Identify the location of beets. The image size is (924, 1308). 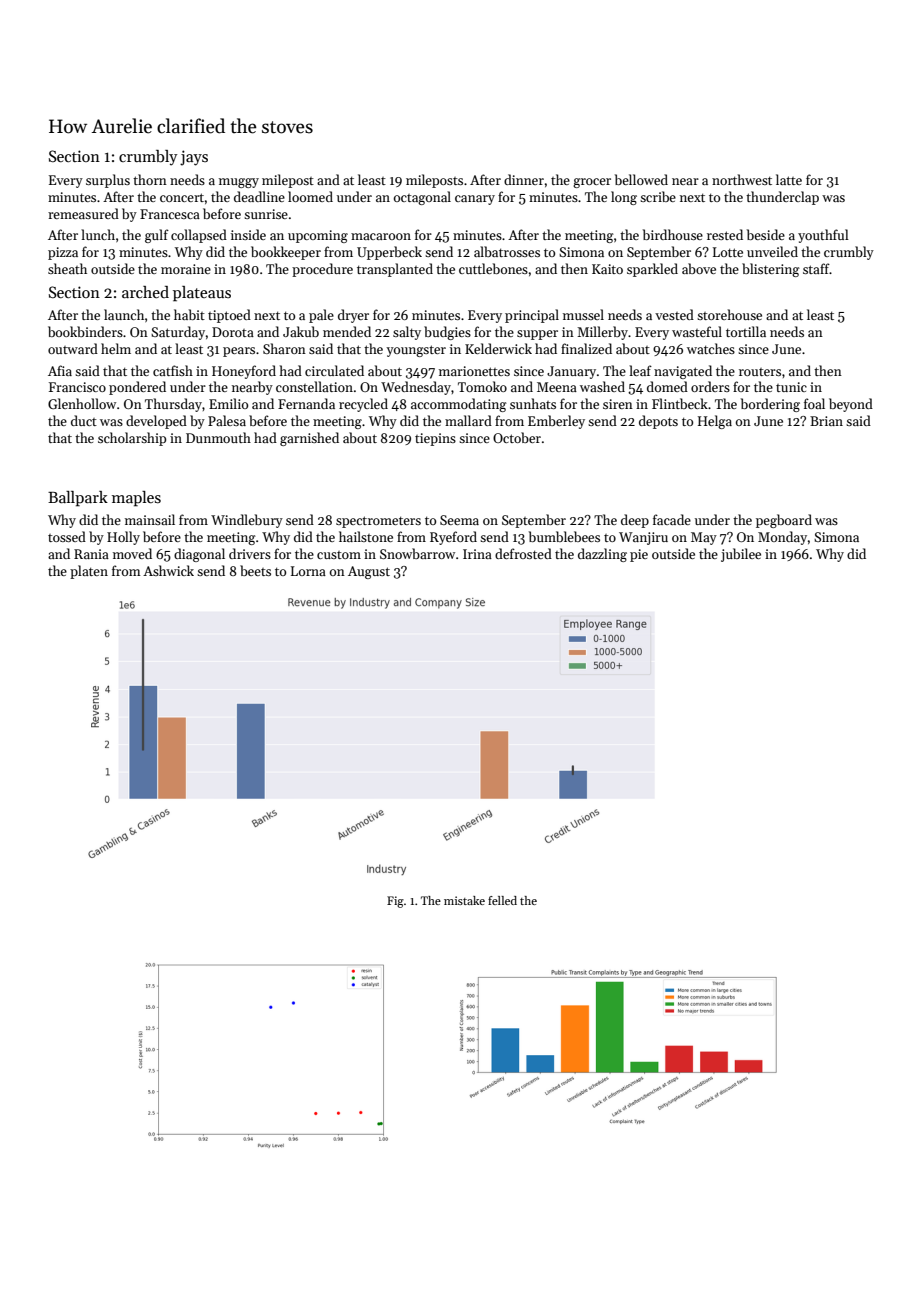
(255, 570).
